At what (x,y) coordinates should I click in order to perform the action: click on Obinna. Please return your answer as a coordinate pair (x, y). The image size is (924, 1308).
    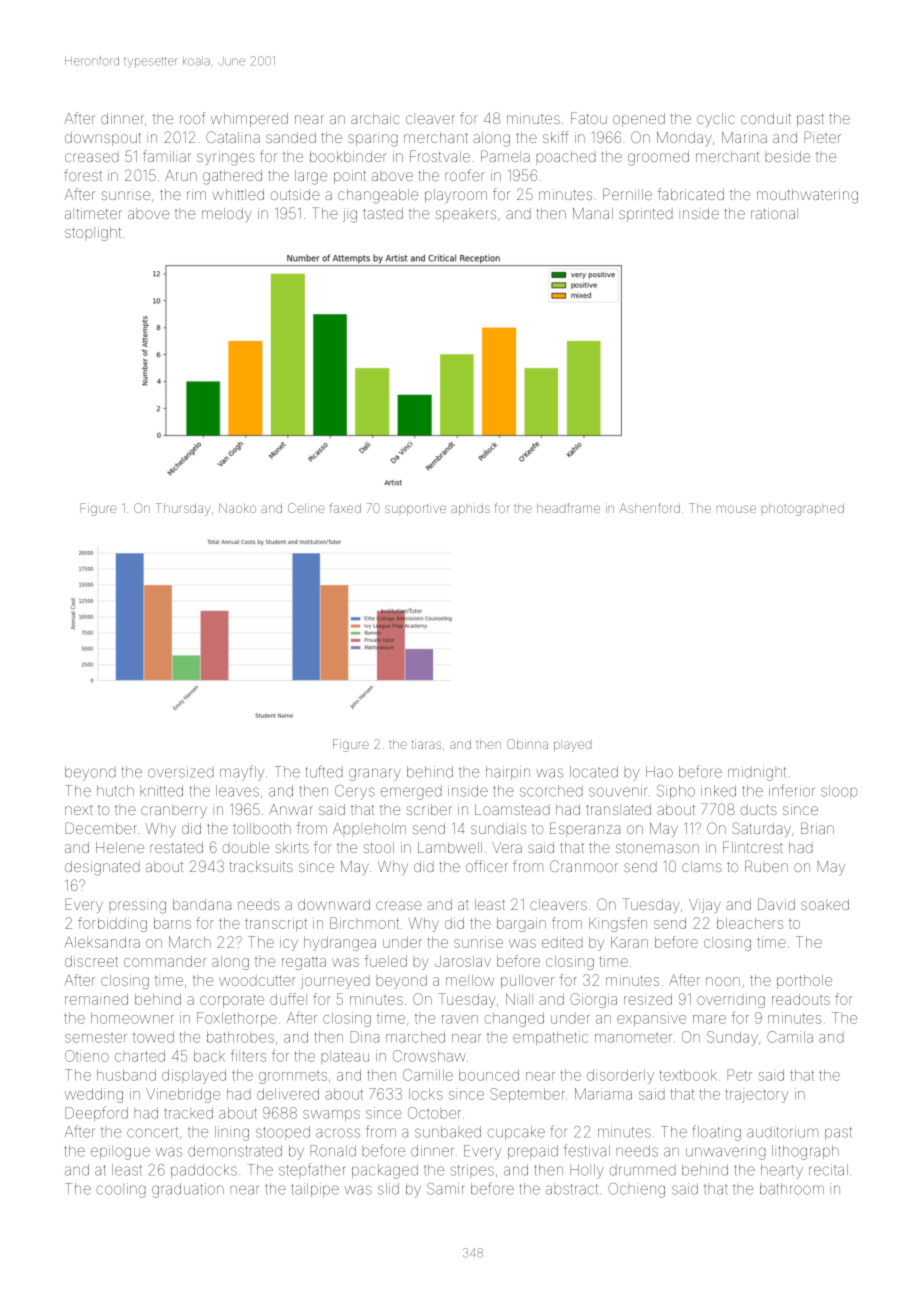
    Looking at the image, I should click on (527, 744).
